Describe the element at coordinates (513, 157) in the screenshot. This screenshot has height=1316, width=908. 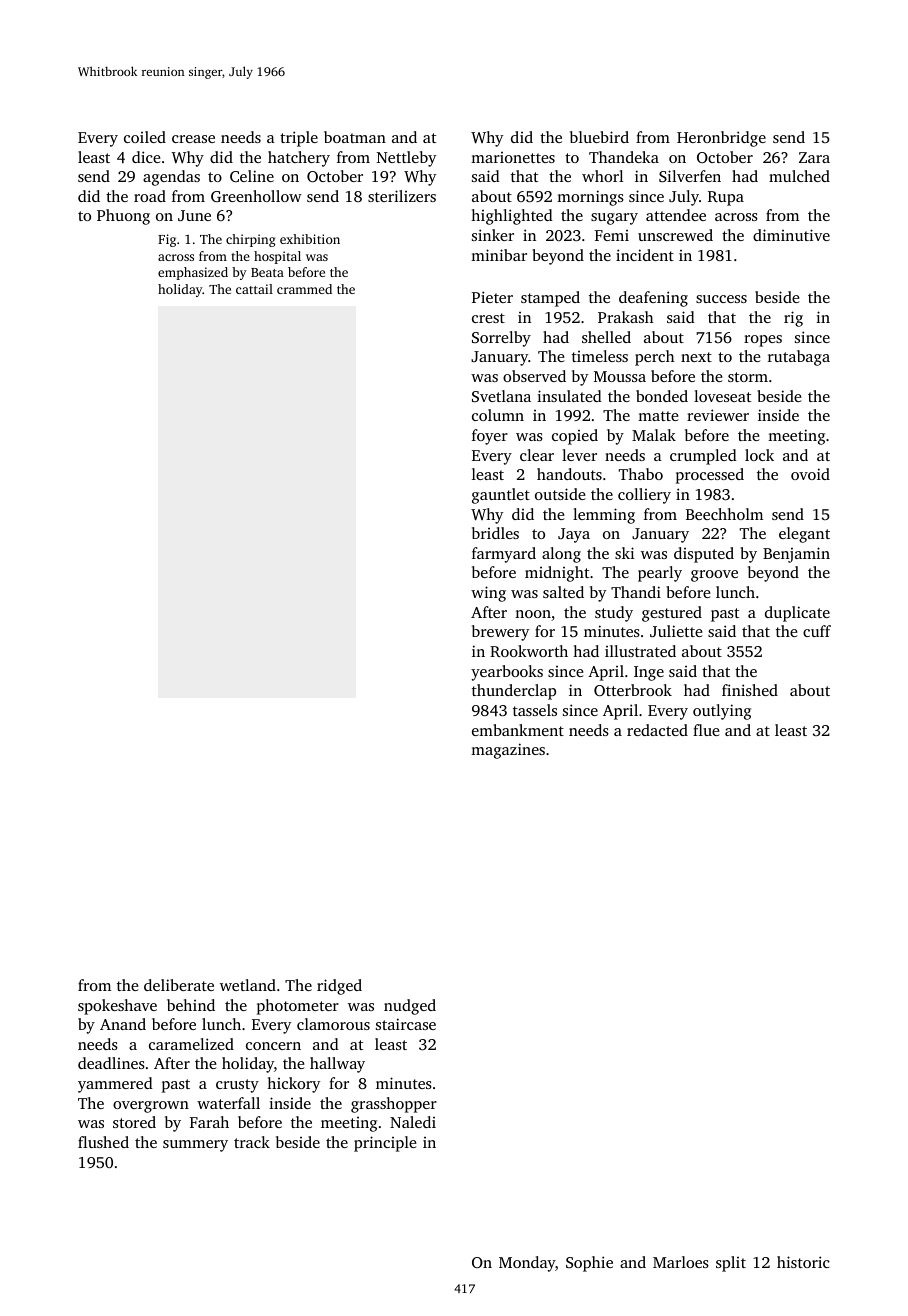
I see `marionettes` at that location.
